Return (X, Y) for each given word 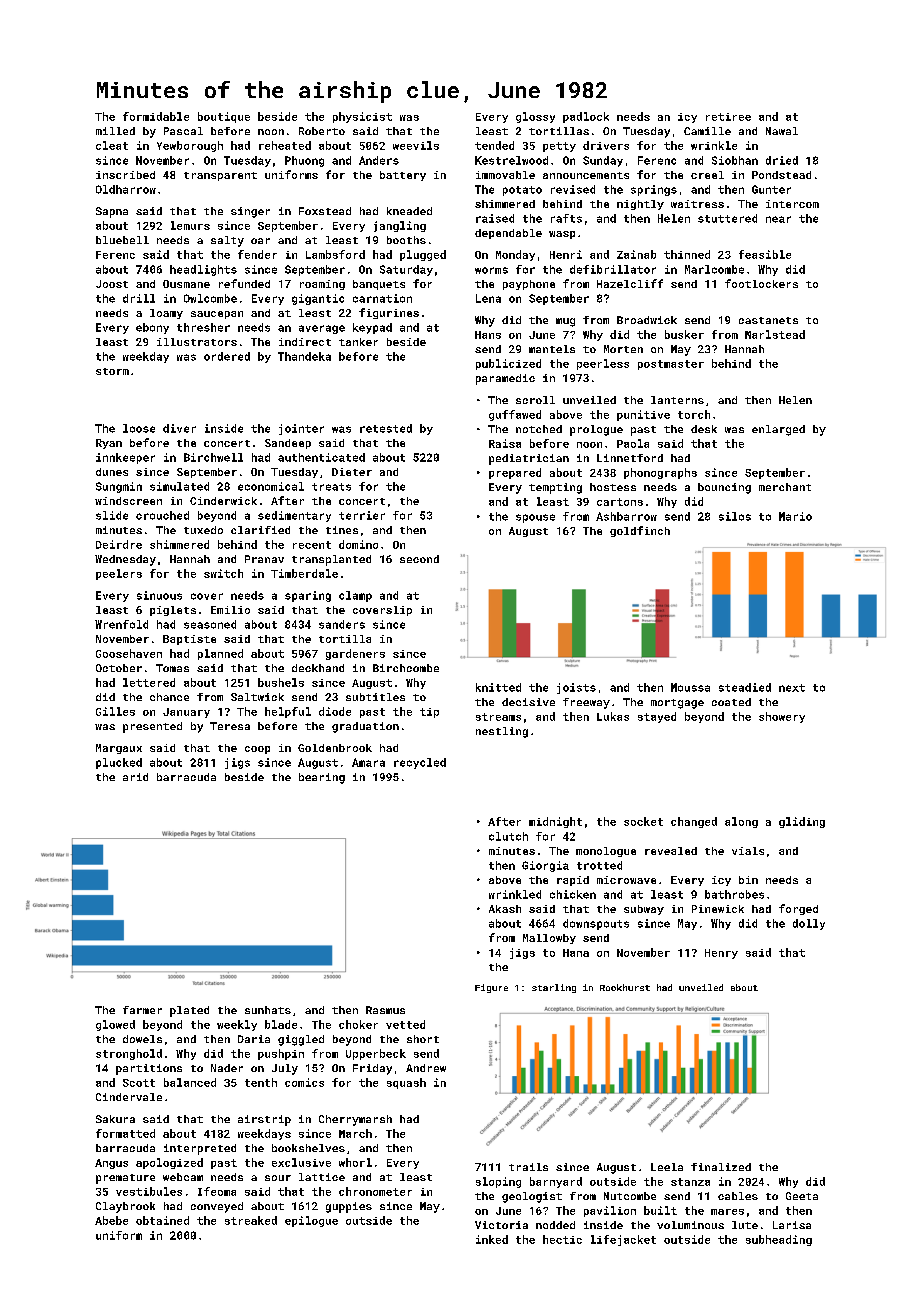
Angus (111, 1164)
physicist (362, 117)
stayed (657, 717)
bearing (322, 778)
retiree (728, 117)
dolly (809, 924)
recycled (420, 763)
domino (358, 544)
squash (406, 1083)
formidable (156, 116)
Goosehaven (129, 653)
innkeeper (125, 458)
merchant (785, 487)
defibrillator (613, 269)
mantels (552, 349)
